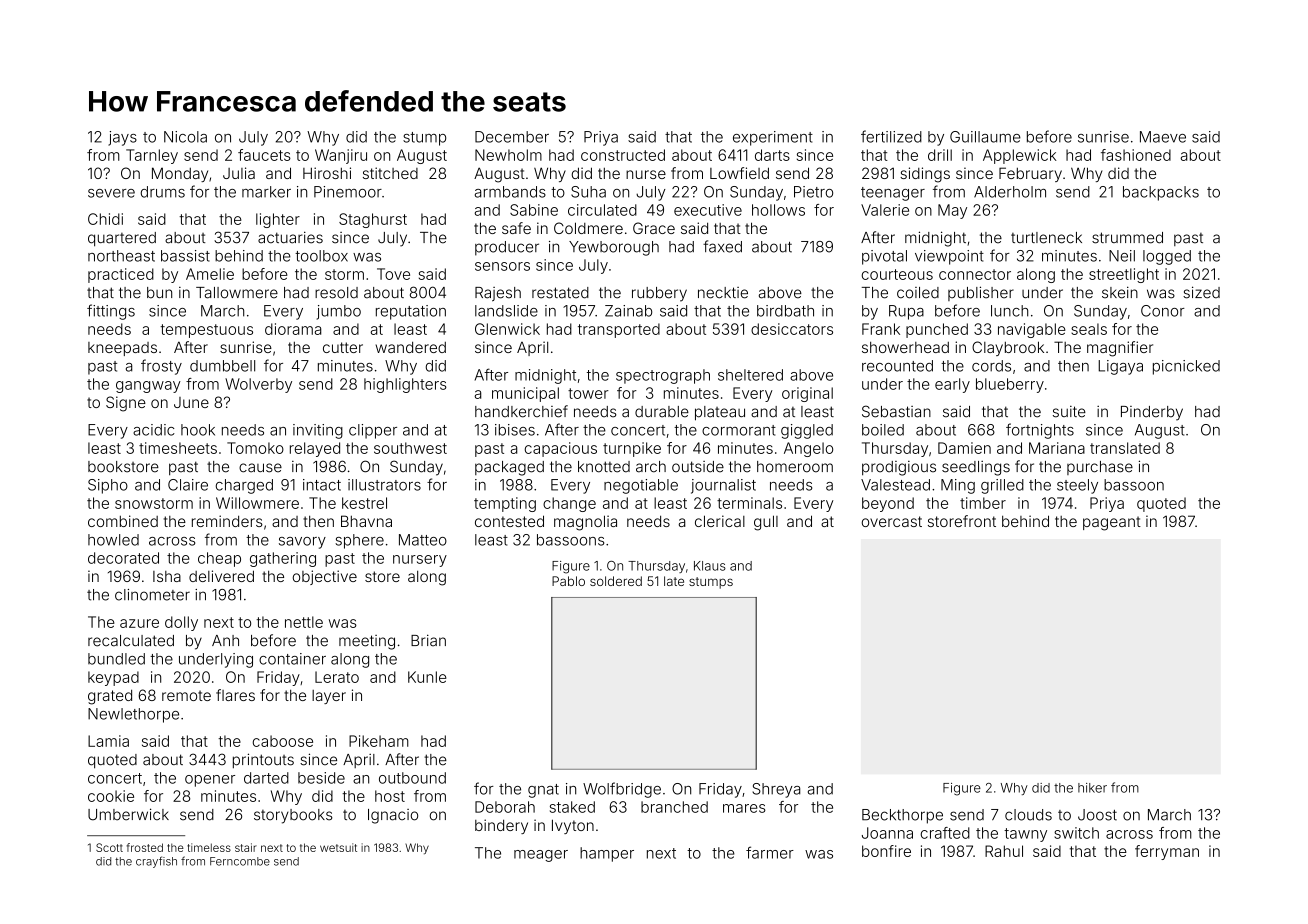 This screenshot has height=924, width=1308. What do you see at coordinates (710, 566) in the screenshot?
I see `Klaus` at bounding box center [710, 566].
